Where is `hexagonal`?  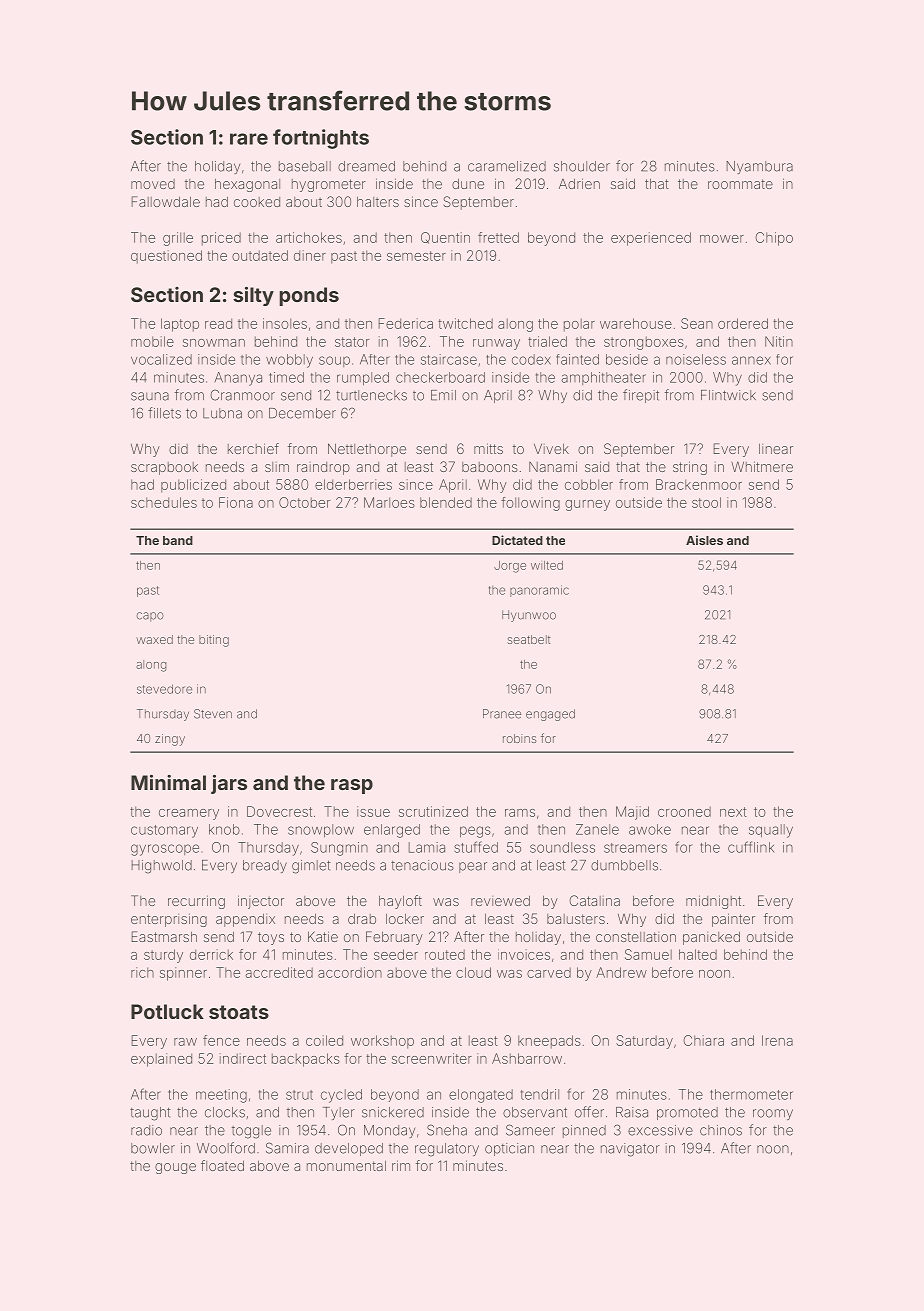
hexagonal is located at coordinates (247, 185).
